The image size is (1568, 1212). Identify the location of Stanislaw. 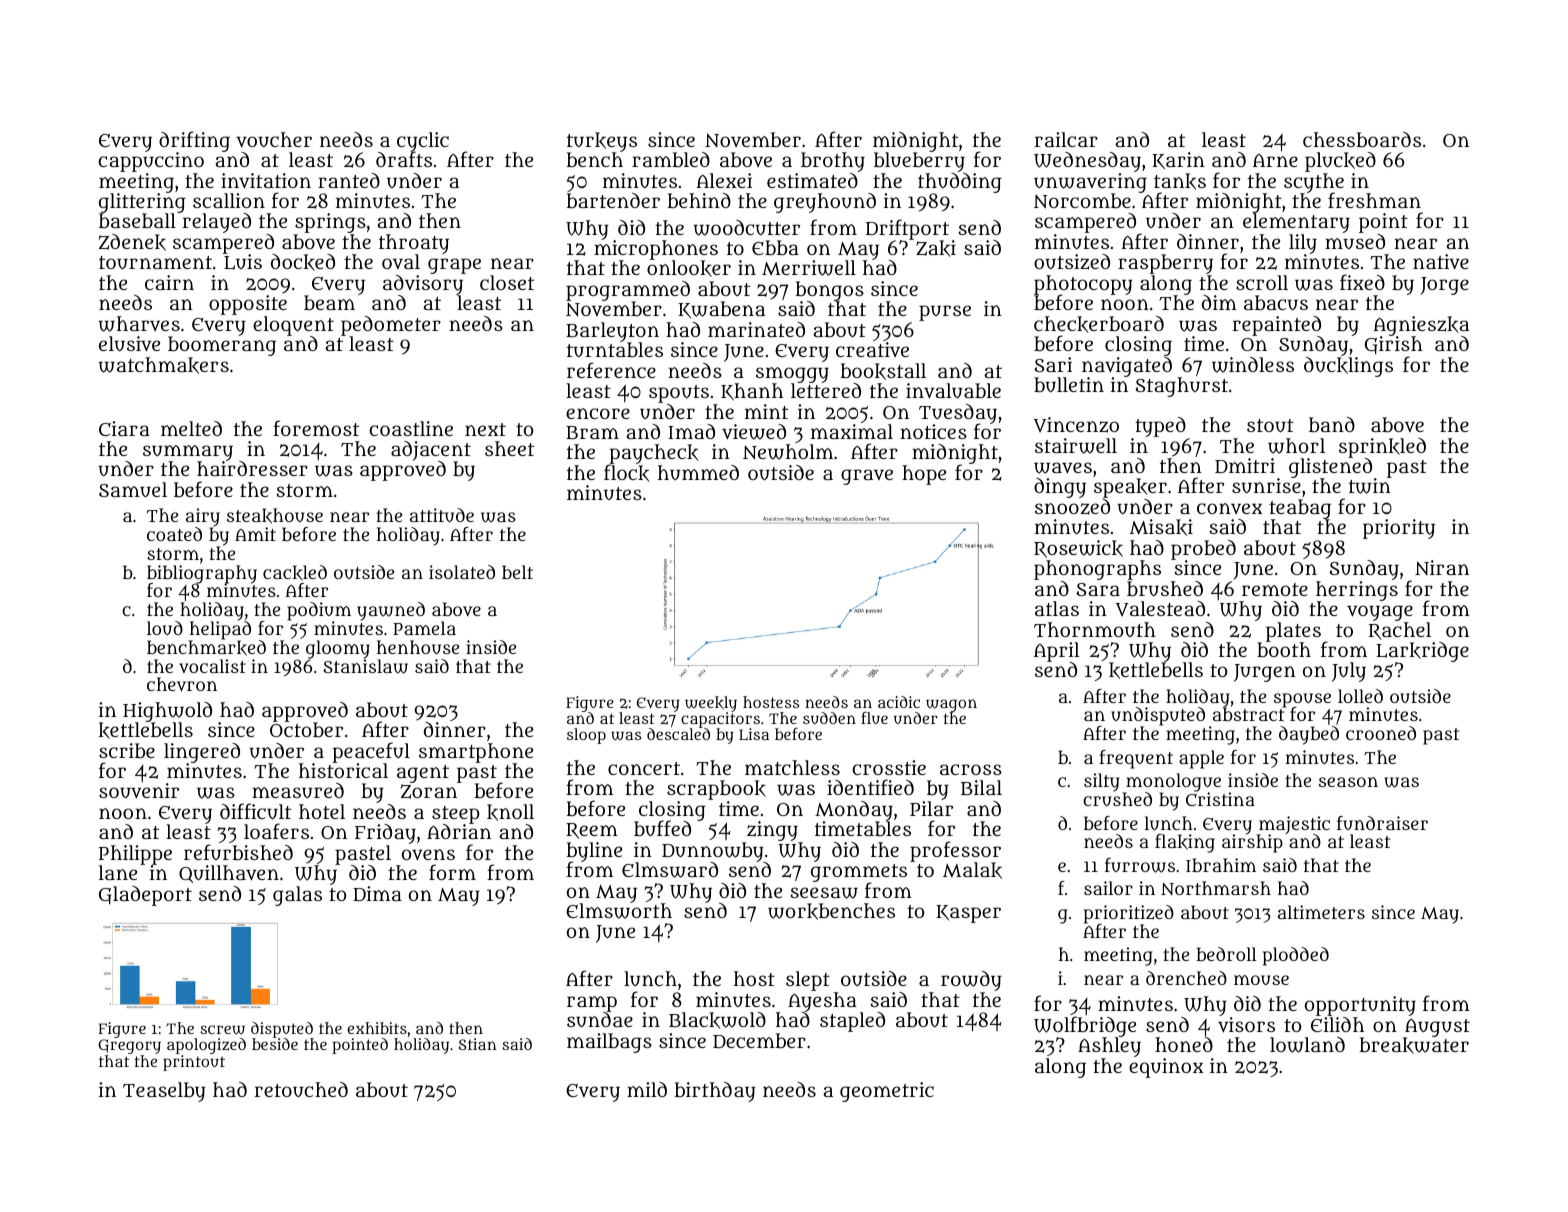
(365, 666).
